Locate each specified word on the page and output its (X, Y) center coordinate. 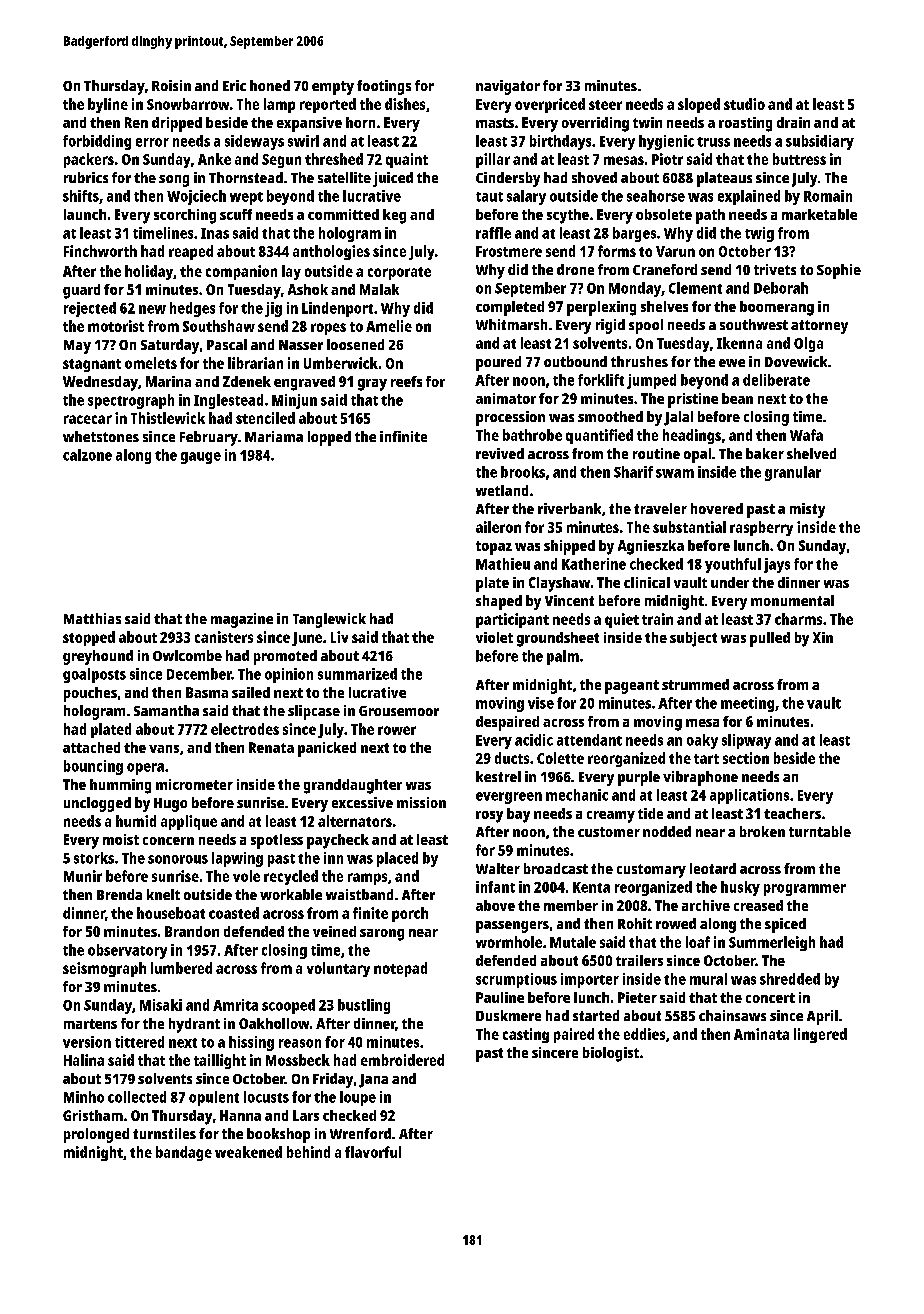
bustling (364, 1006)
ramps (367, 879)
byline (108, 105)
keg (394, 216)
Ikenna (739, 343)
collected (137, 1097)
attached (91, 747)
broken (762, 831)
